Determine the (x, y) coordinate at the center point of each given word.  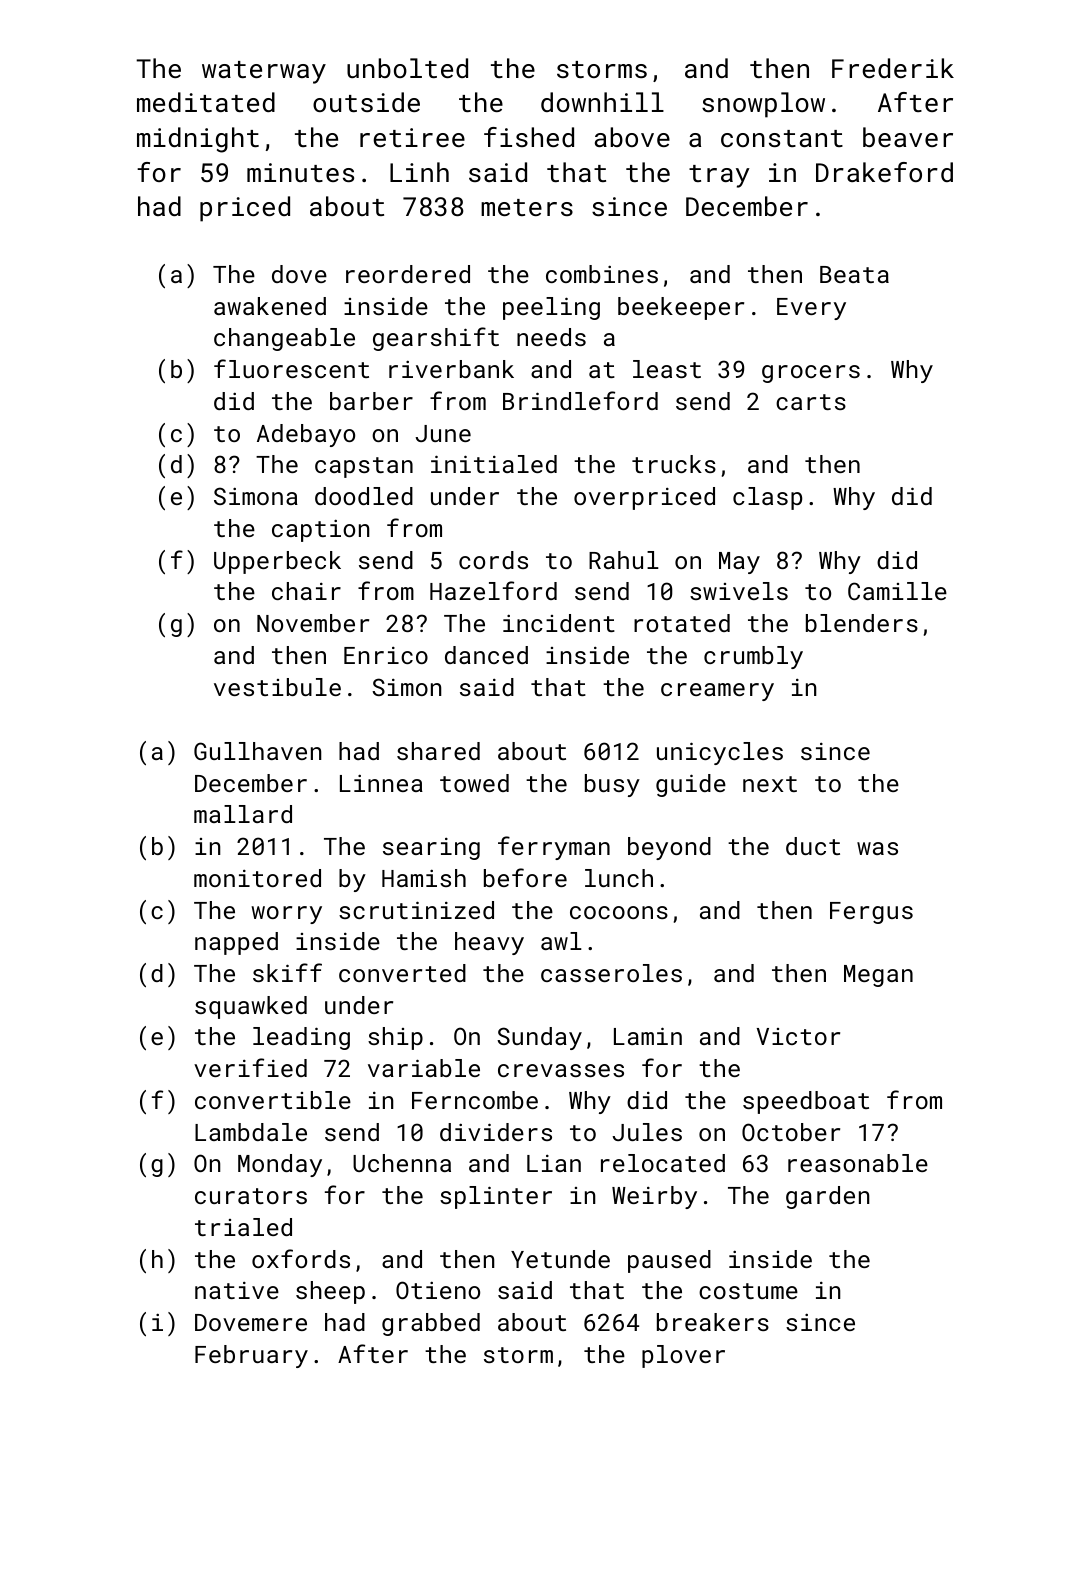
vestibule (277, 687)
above (632, 137)
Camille (897, 591)
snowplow (763, 105)
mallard (243, 814)
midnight (198, 140)
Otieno (438, 1290)
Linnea (381, 783)
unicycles (720, 753)
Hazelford (493, 590)
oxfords (301, 1258)
